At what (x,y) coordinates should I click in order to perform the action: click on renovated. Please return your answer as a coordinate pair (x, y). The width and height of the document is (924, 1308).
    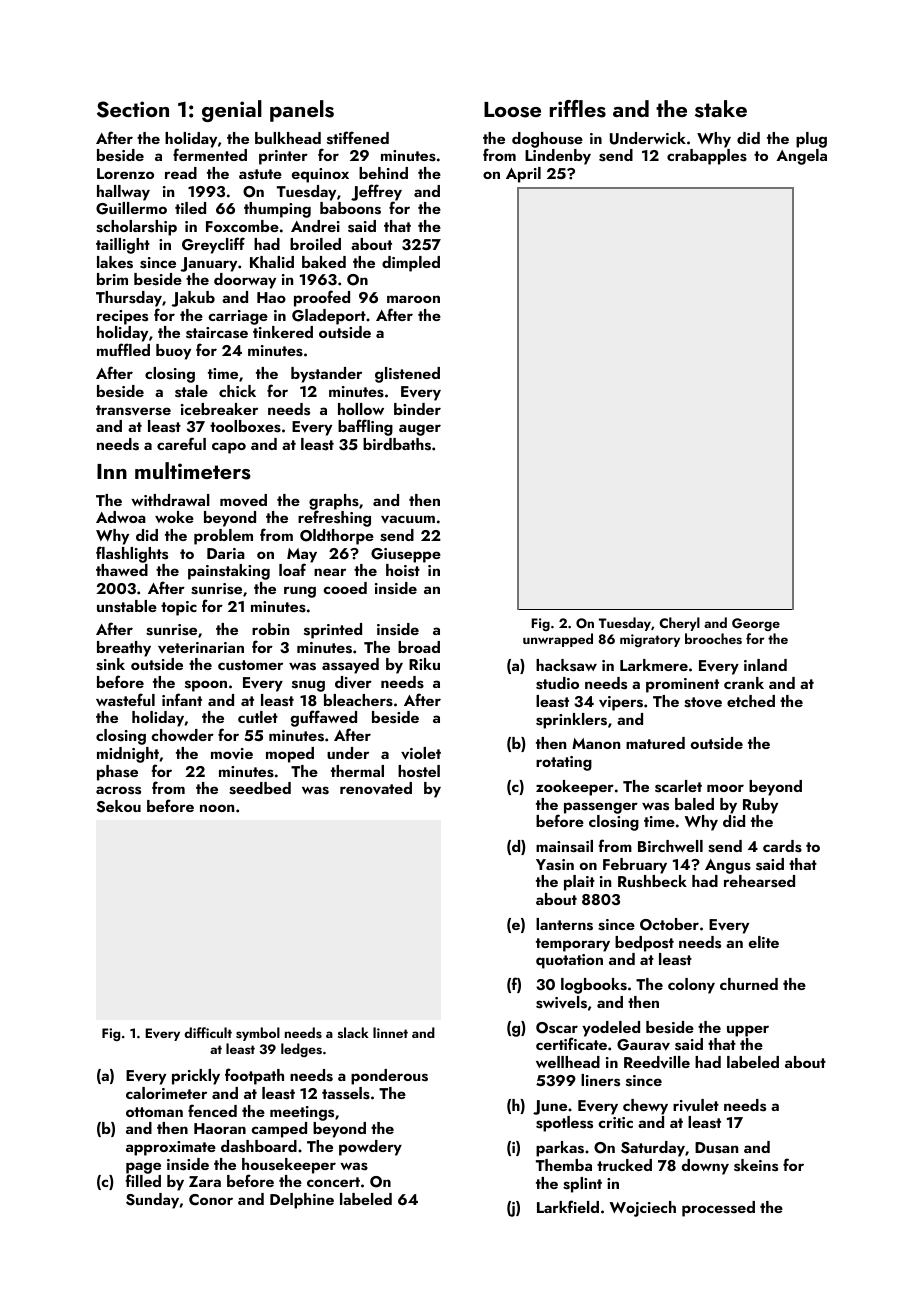
    Looking at the image, I should click on (376, 788).
